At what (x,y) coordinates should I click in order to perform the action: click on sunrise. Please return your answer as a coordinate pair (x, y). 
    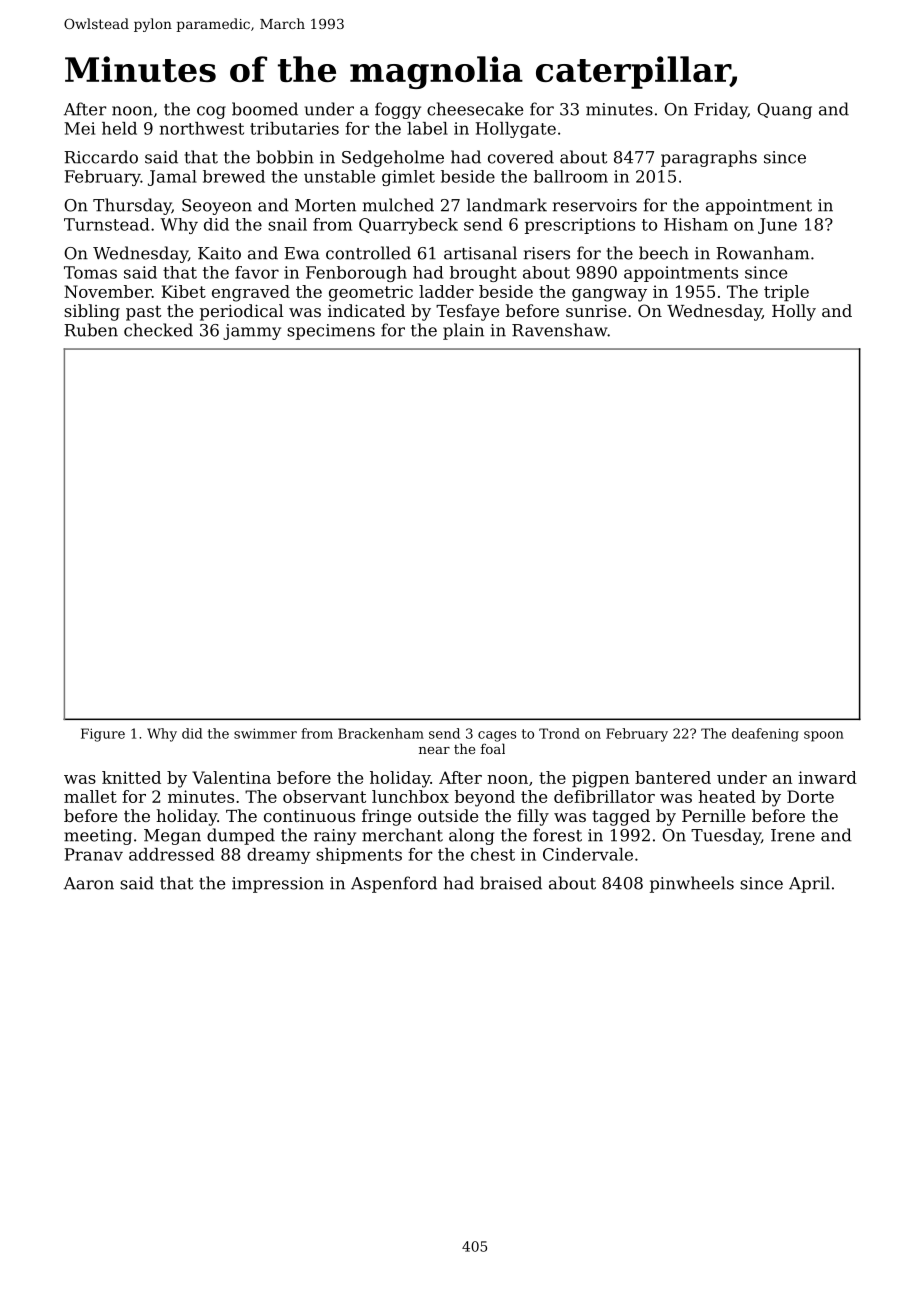
    Looking at the image, I should click on (596, 311).
